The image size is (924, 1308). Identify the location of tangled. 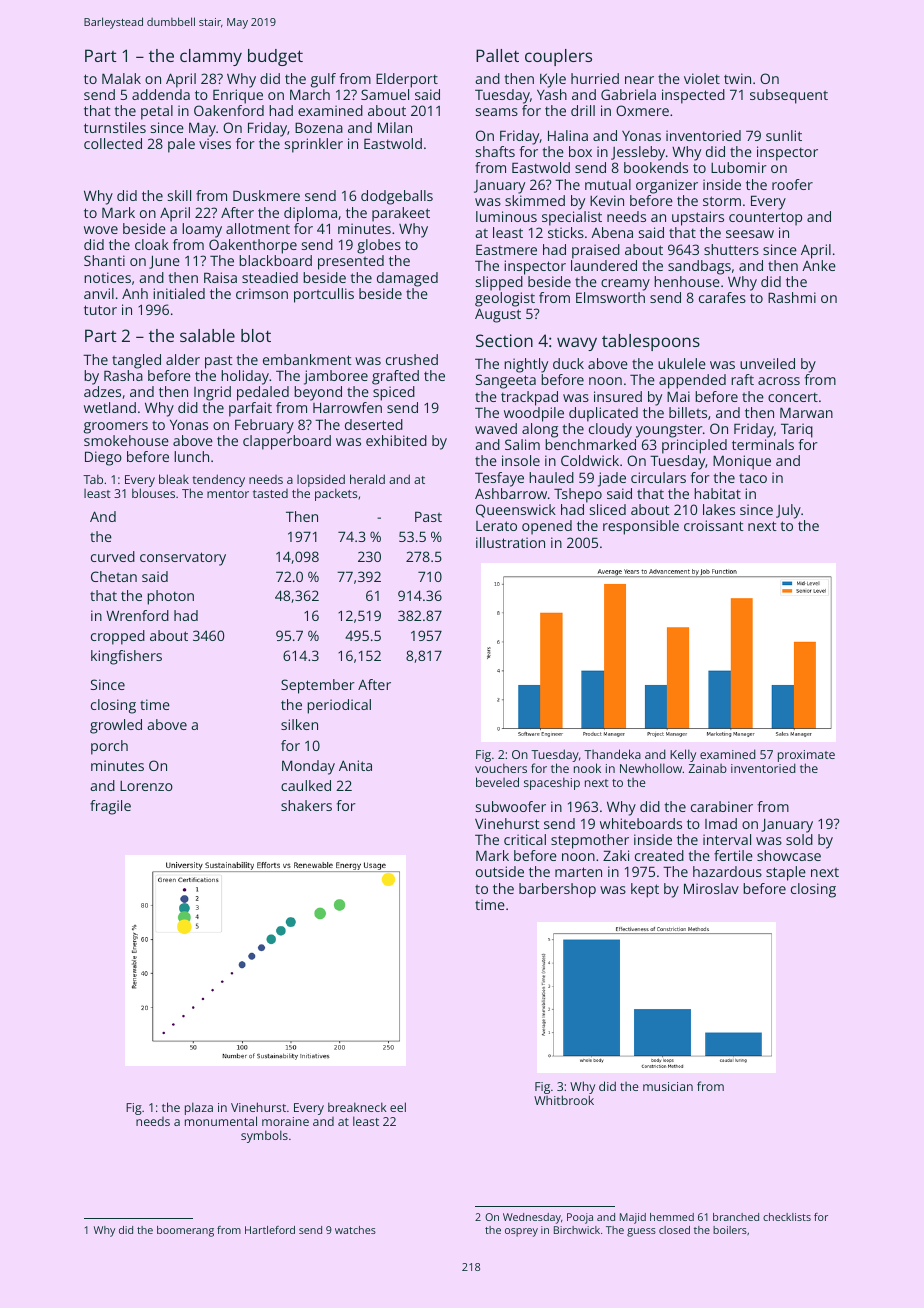
(136, 361).
